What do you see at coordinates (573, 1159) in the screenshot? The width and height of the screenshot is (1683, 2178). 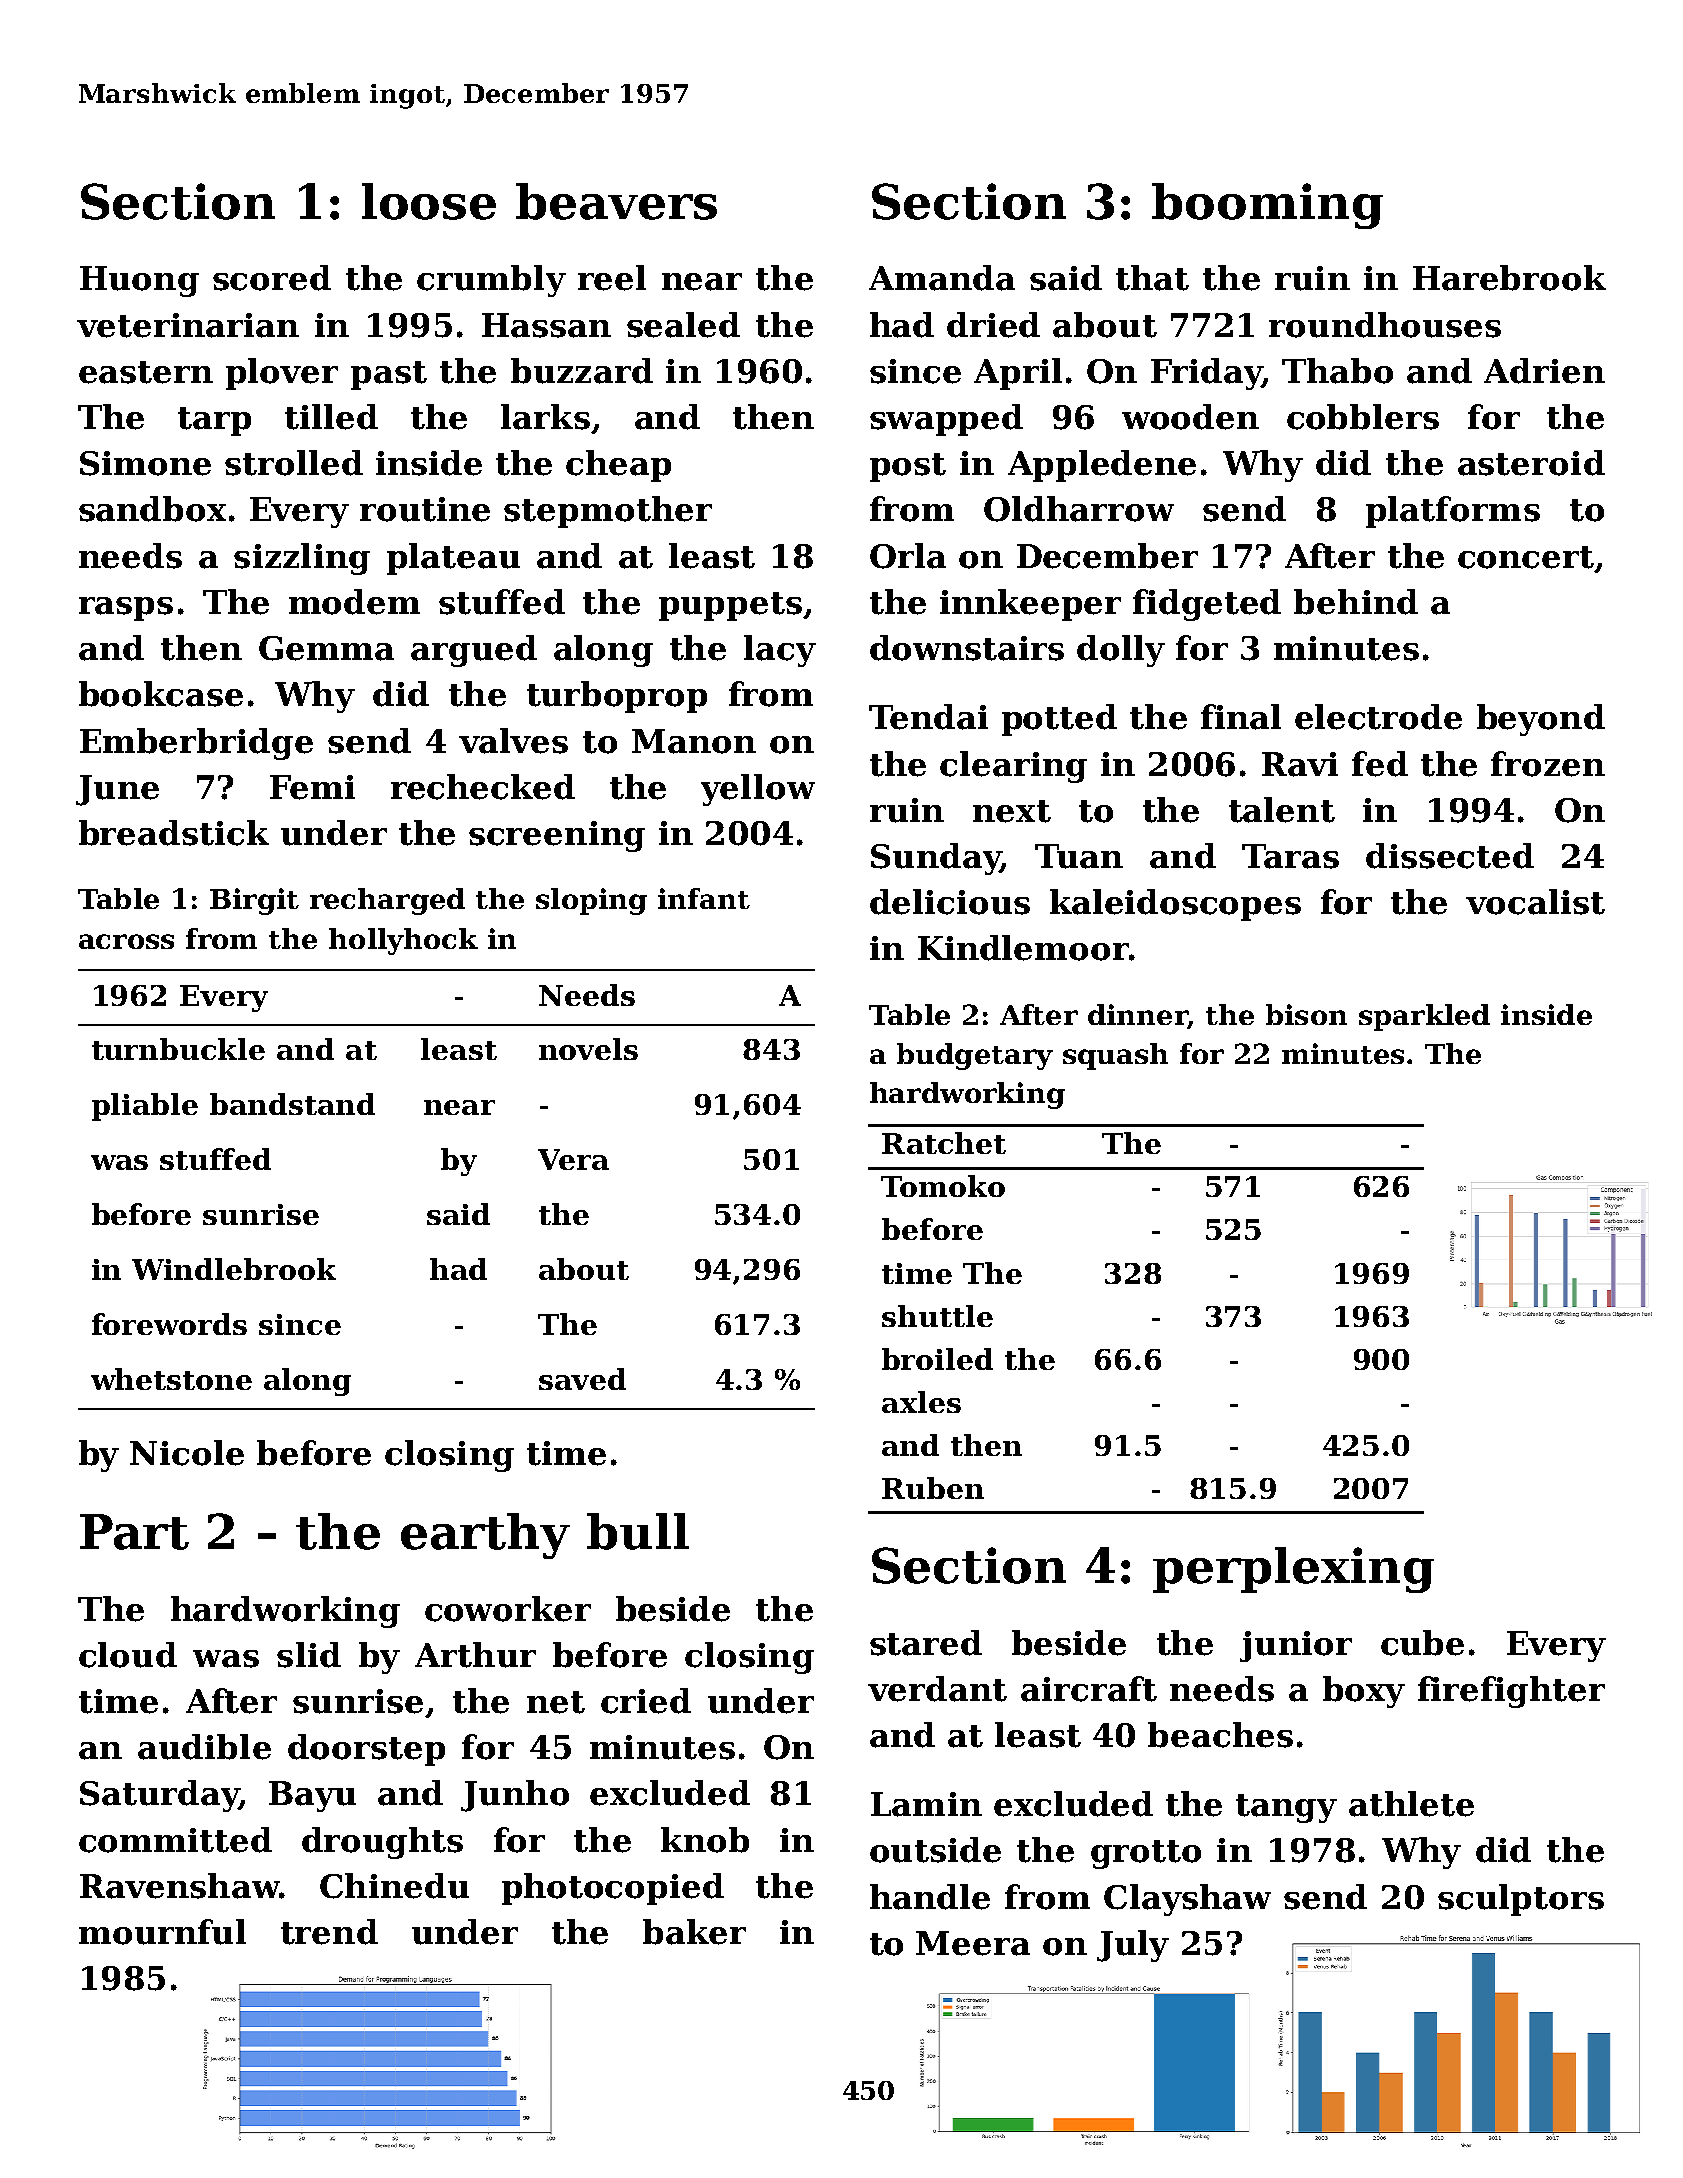 I see `Vera` at bounding box center [573, 1159].
